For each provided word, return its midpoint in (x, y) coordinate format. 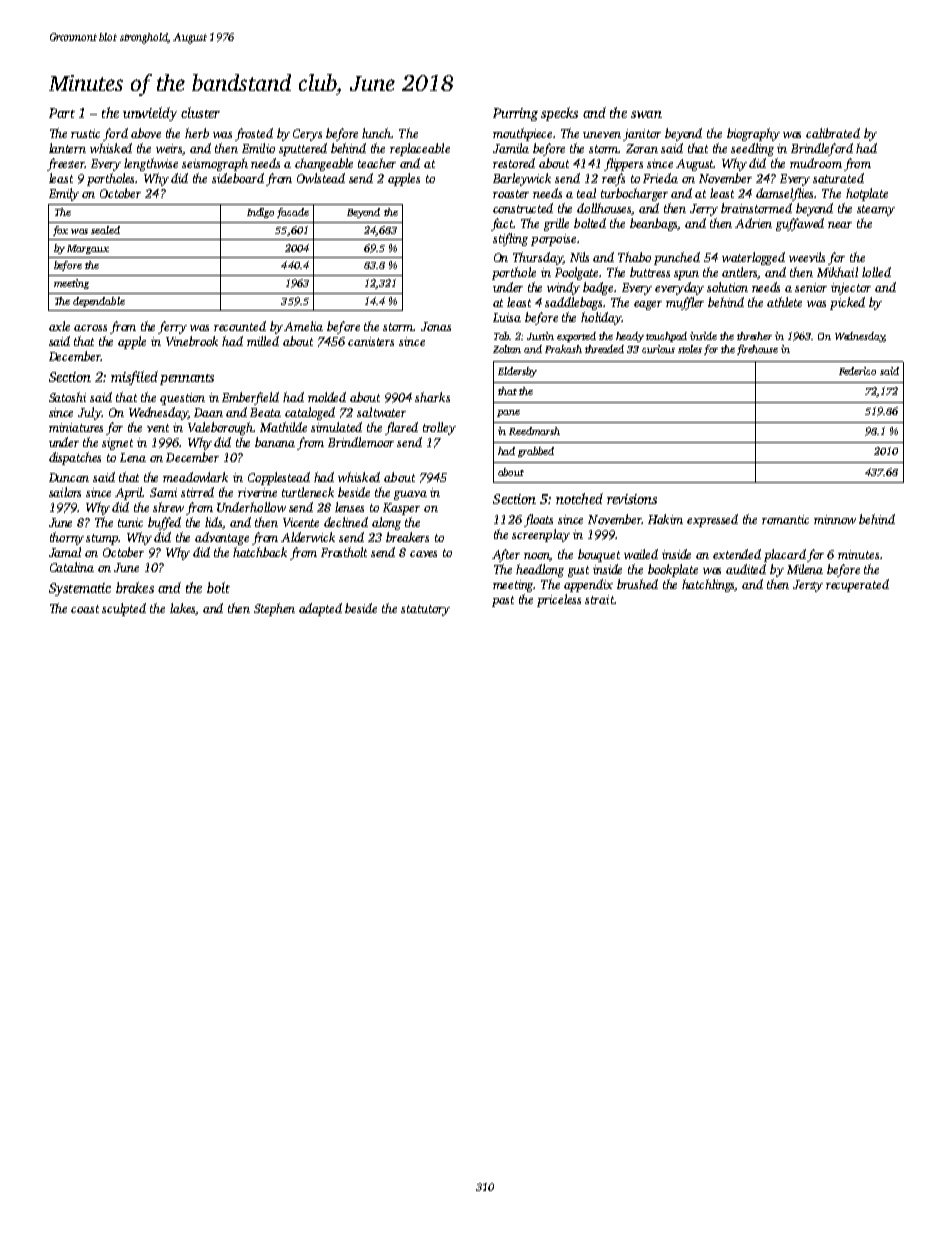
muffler (685, 303)
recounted (240, 326)
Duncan (69, 477)
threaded (604, 349)
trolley (439, 428)
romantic (785, 519)
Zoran (642, 148)
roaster (511, 194)
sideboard (238, 178)
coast (85, 609)
